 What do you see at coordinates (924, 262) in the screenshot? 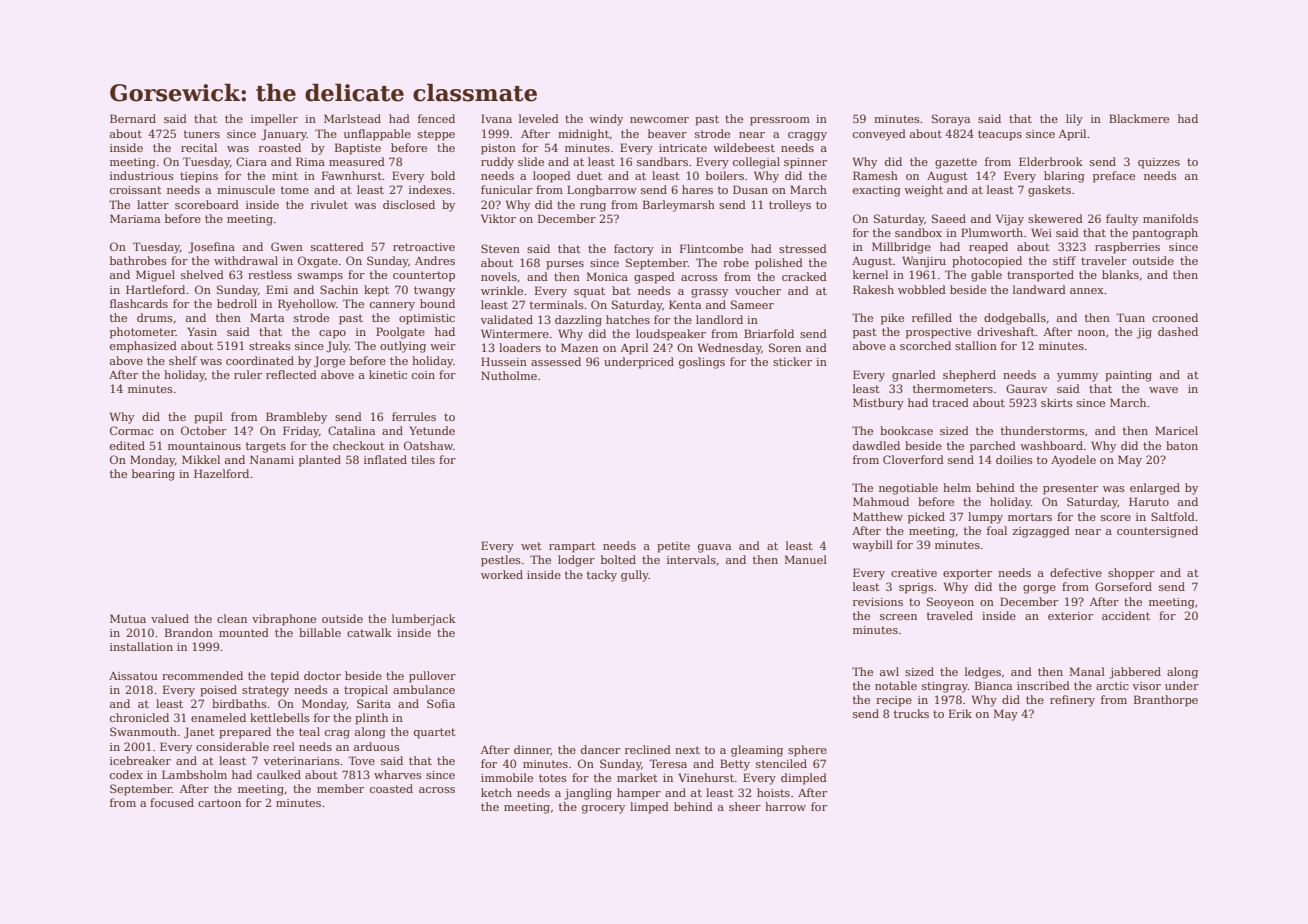
I see `Wanjiru` at bounding box center [924, 262].
